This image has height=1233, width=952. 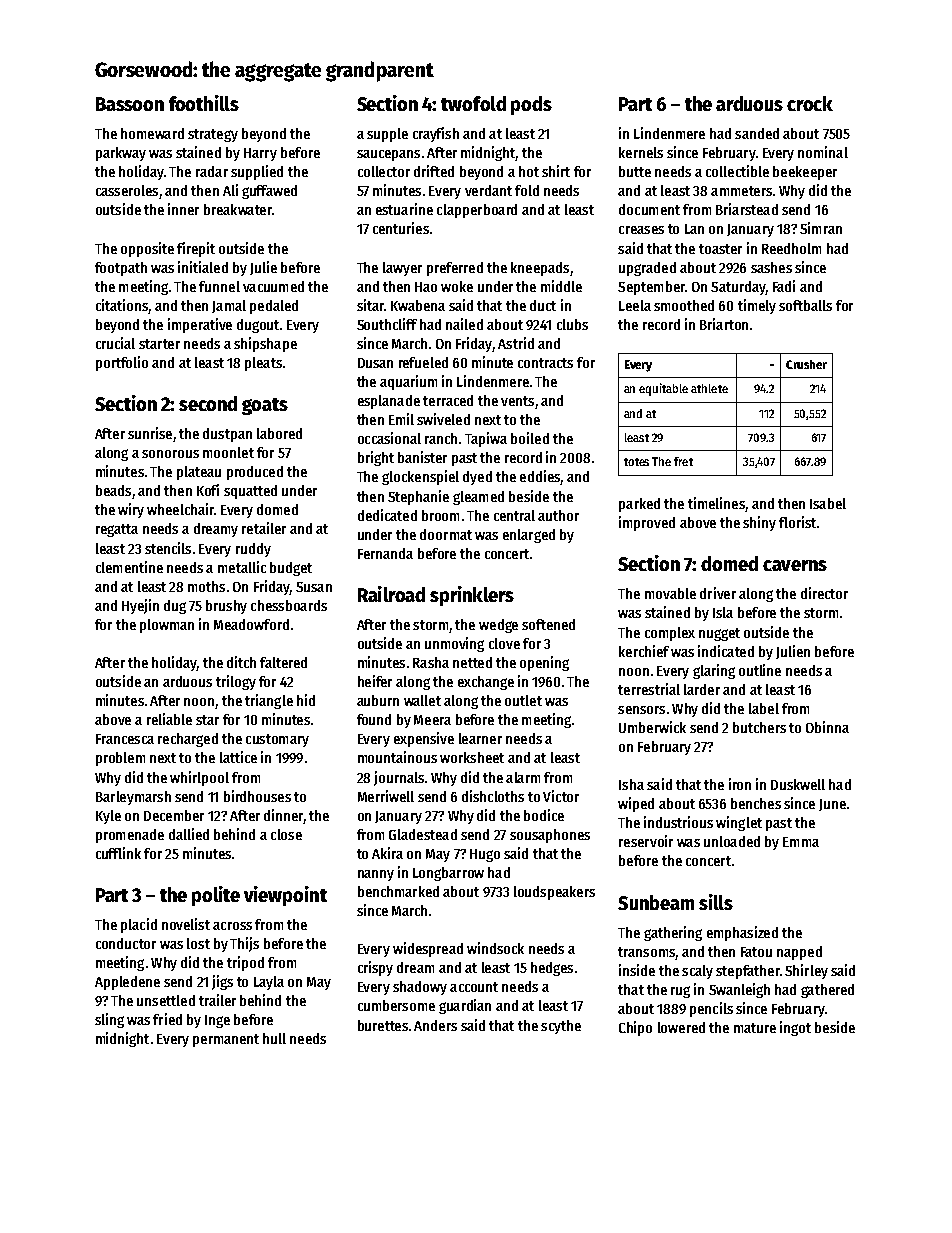 What do you see at coordinates (544, 815) in the image?
I see `bodice` at bounding box center [544, 815].
